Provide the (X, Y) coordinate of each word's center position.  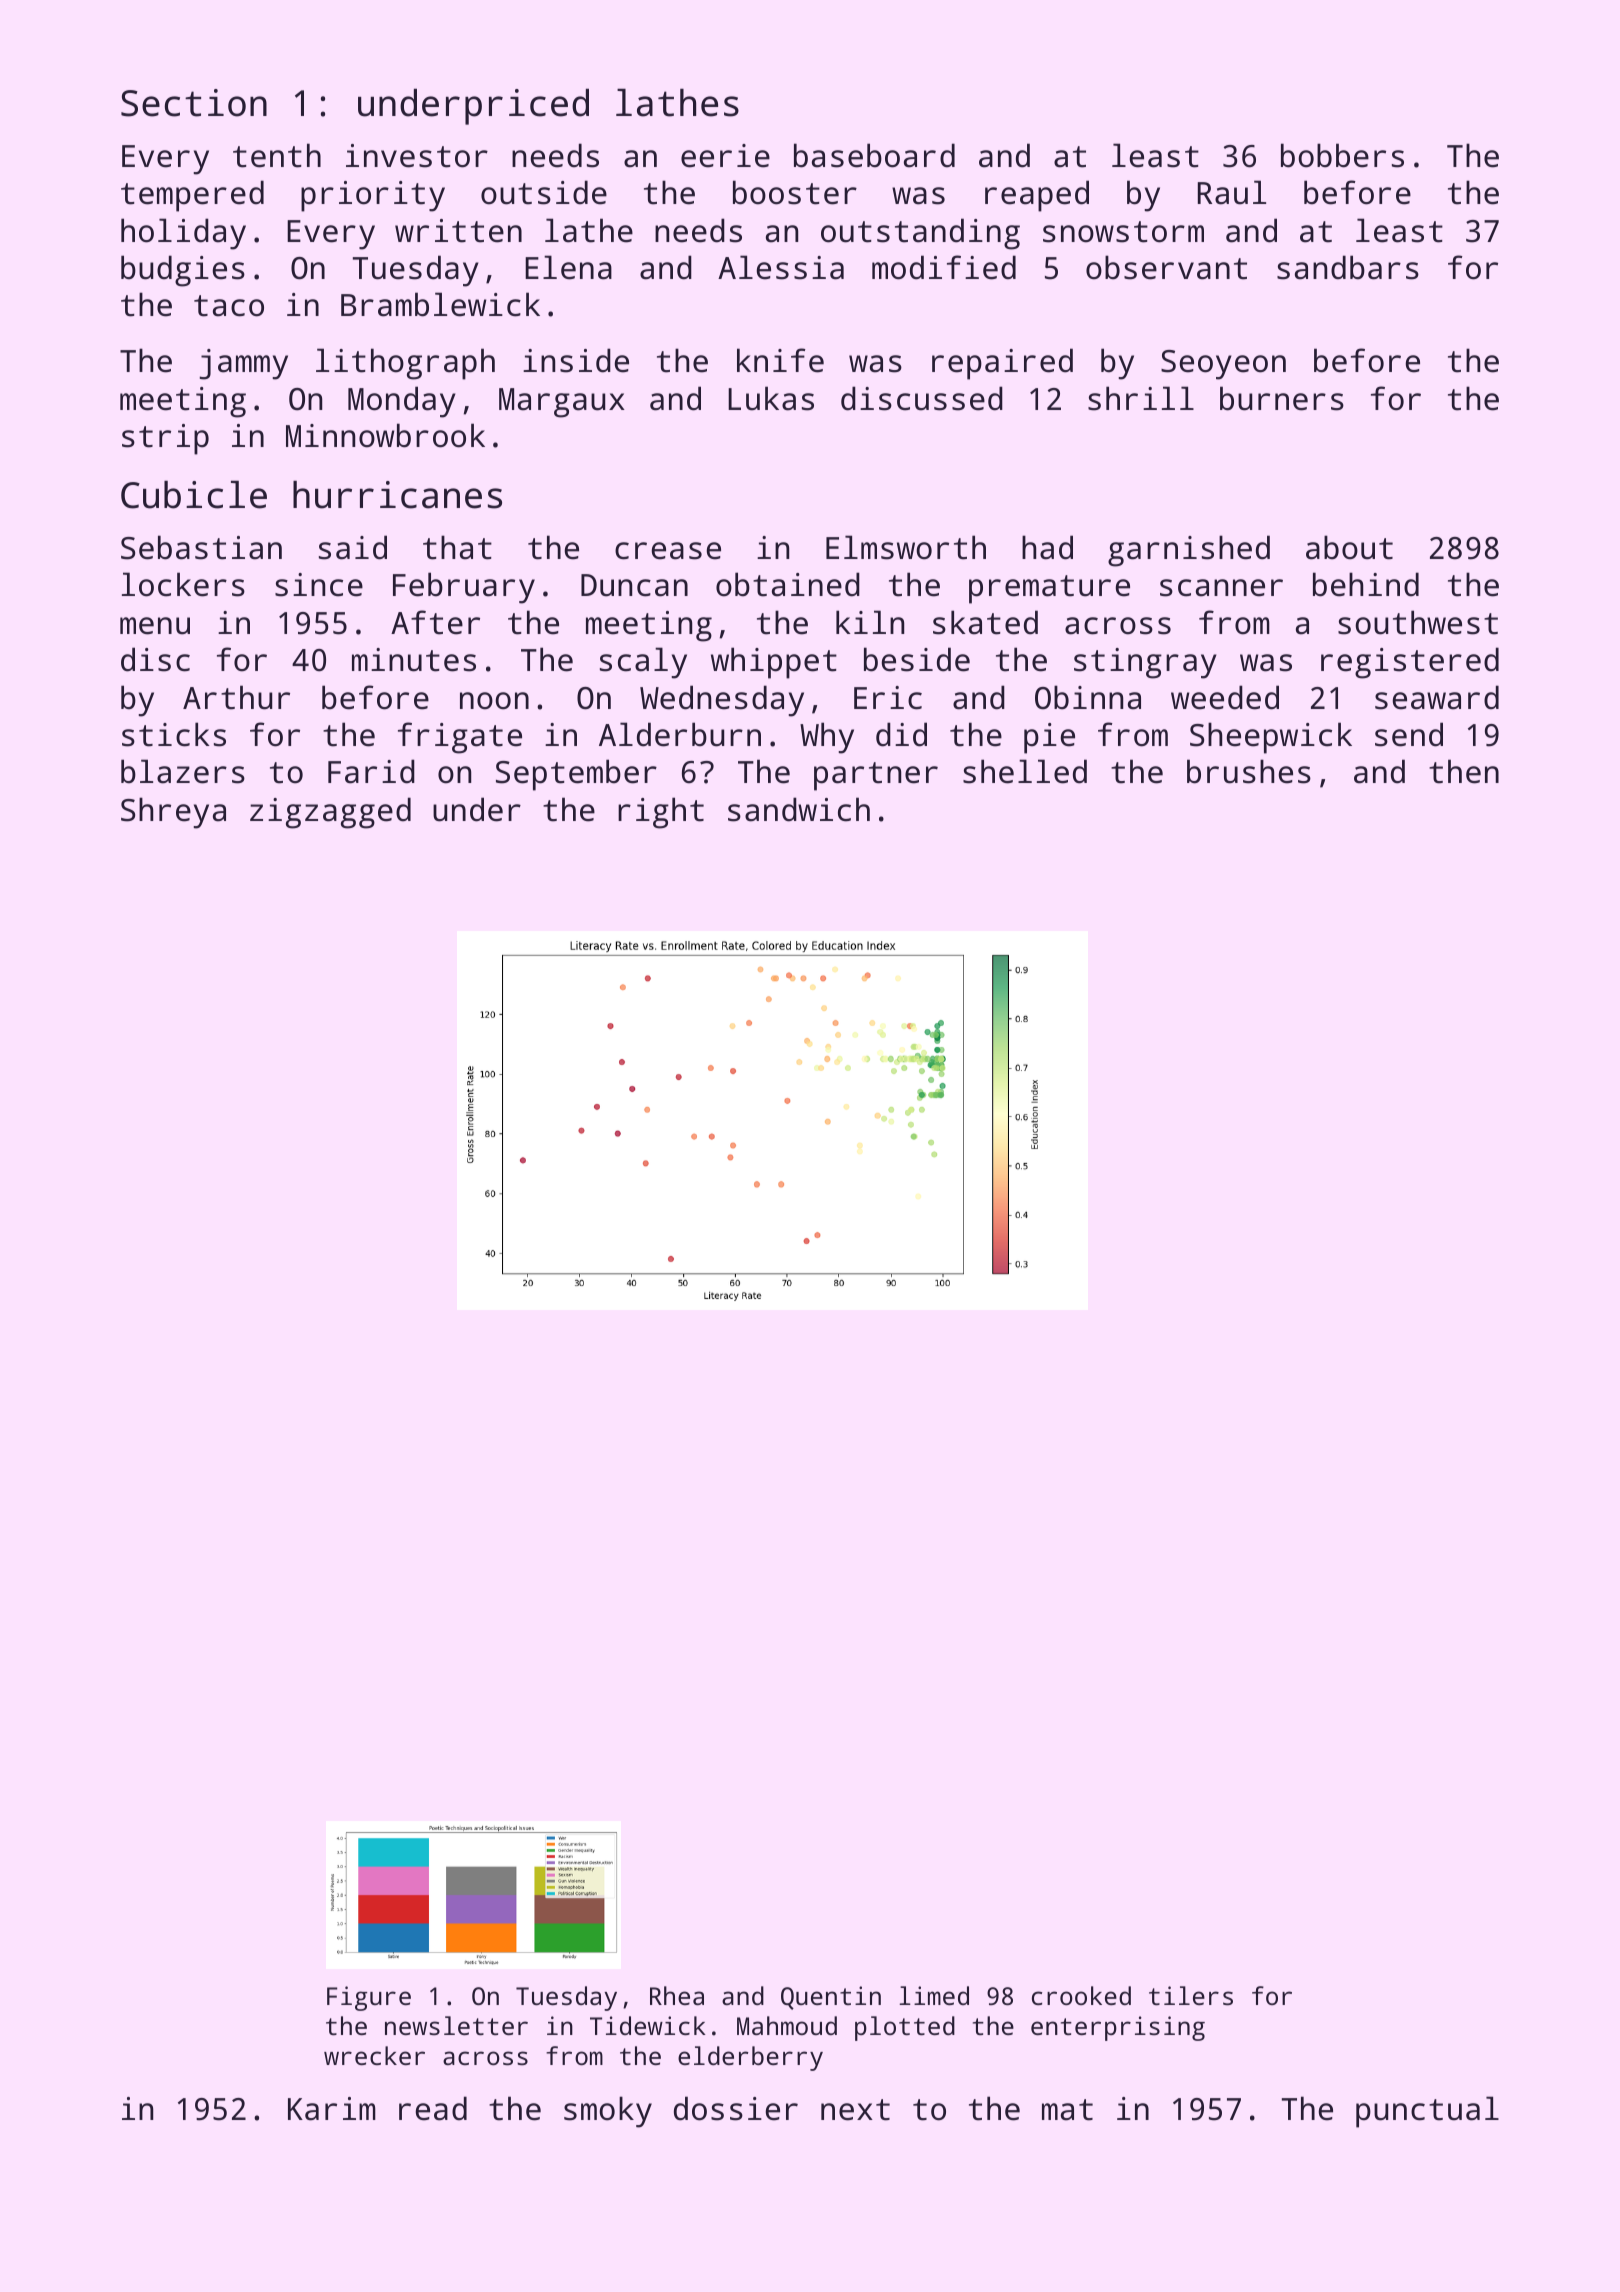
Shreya (173, 813)
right (661, 813)
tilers (1191, 1995)
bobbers (1342, 155)
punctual (1427, 2112)
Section (194, 103)
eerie (725, 156)
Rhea (677, 1995)
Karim (332, 2109)
